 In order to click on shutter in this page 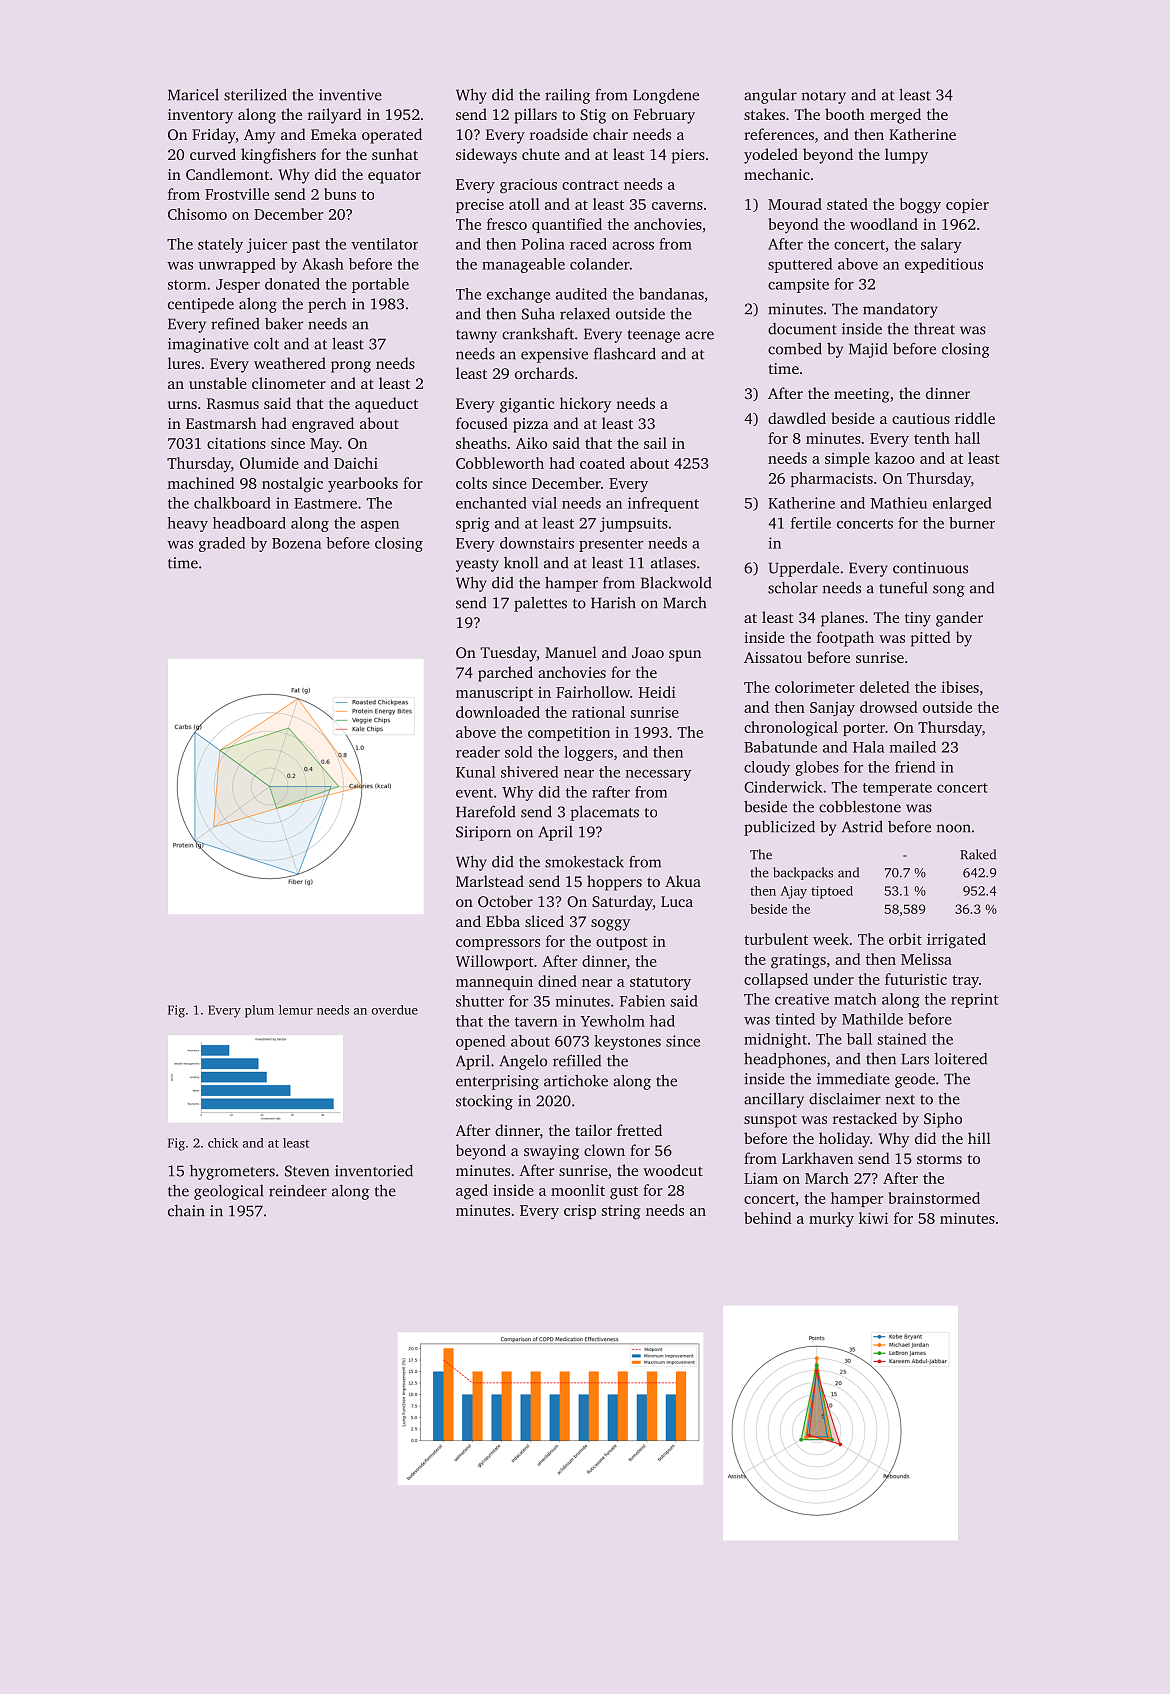, I will do `click(480, 1001)`.
